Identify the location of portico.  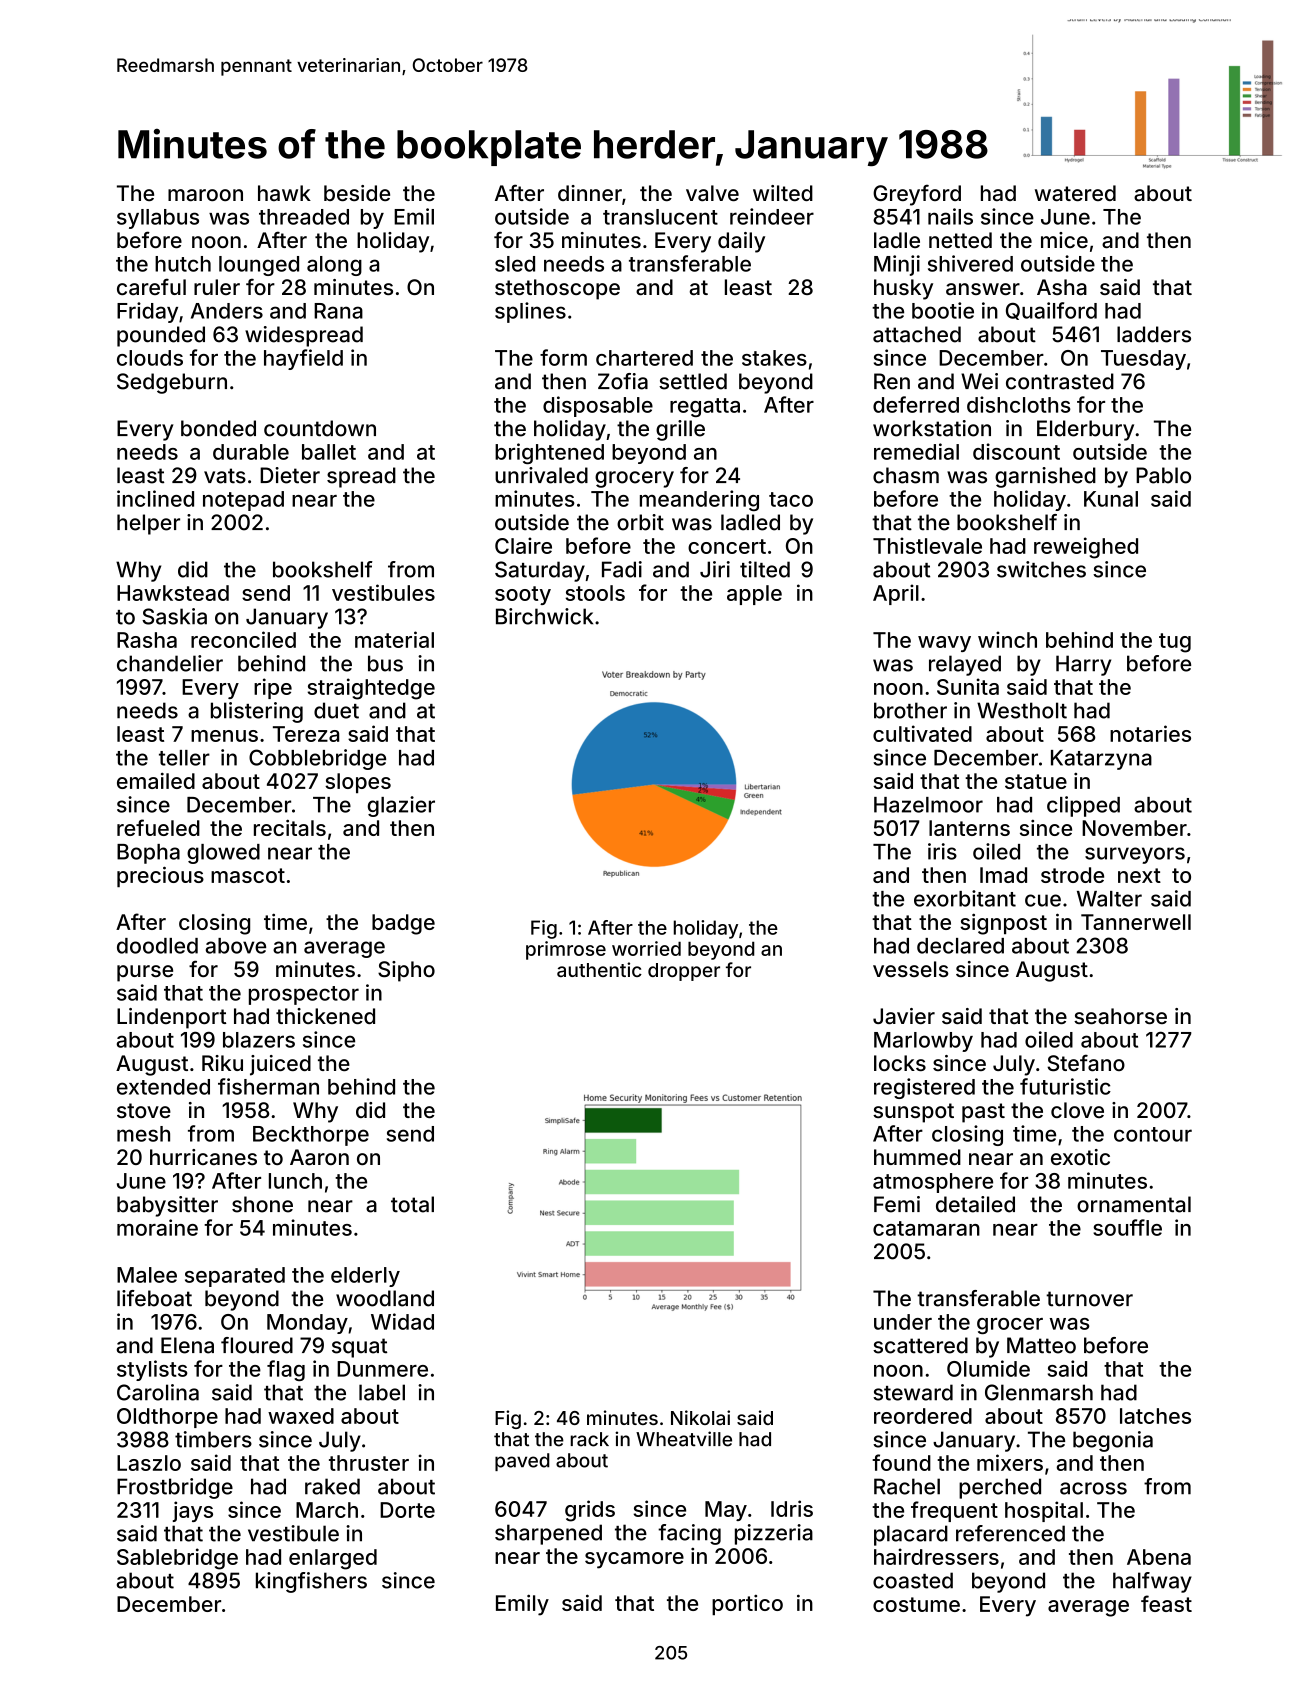
(747, 1605).
